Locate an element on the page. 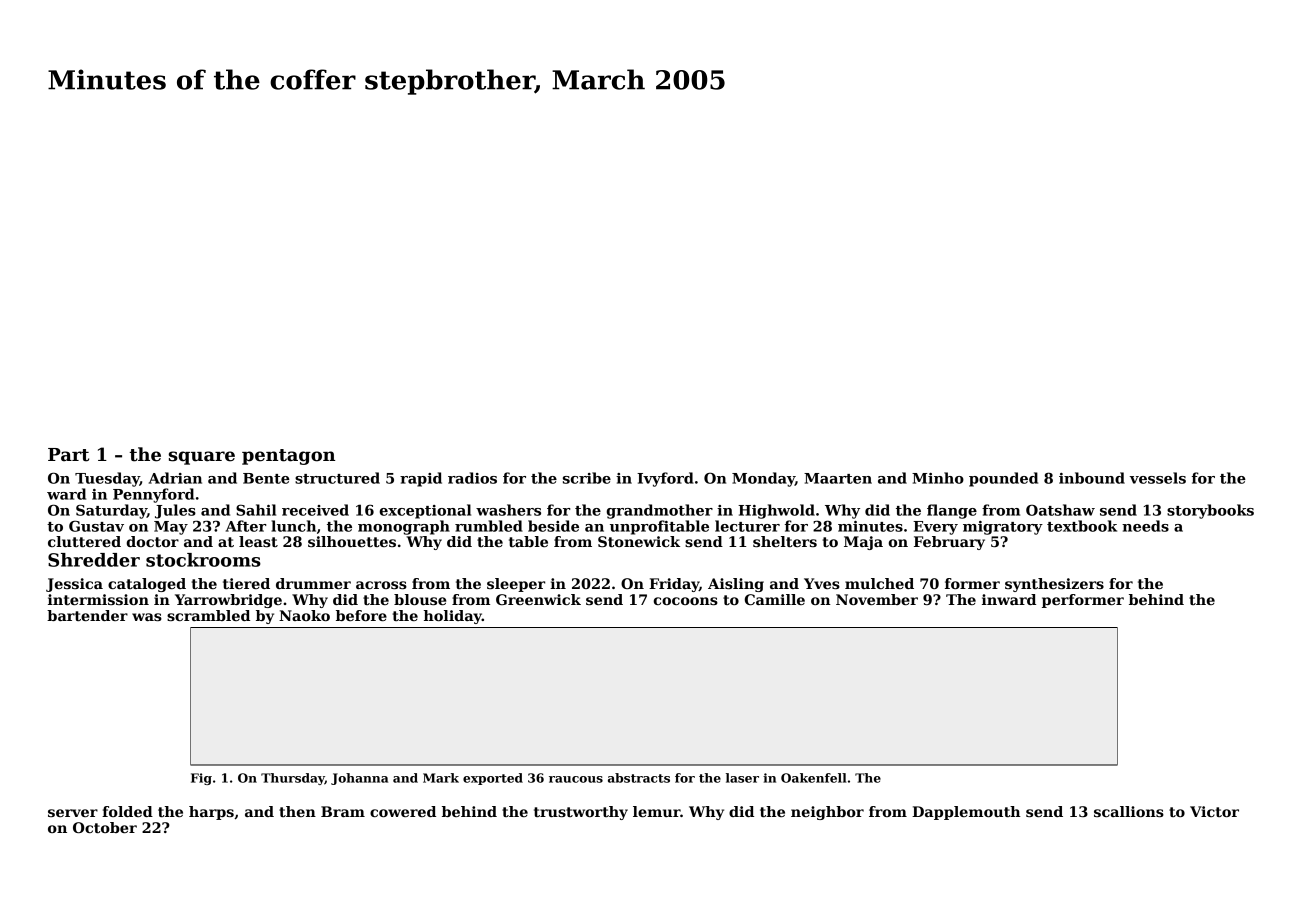 This image has width=1308, height=924. least is located at coordinates (258, 541).
